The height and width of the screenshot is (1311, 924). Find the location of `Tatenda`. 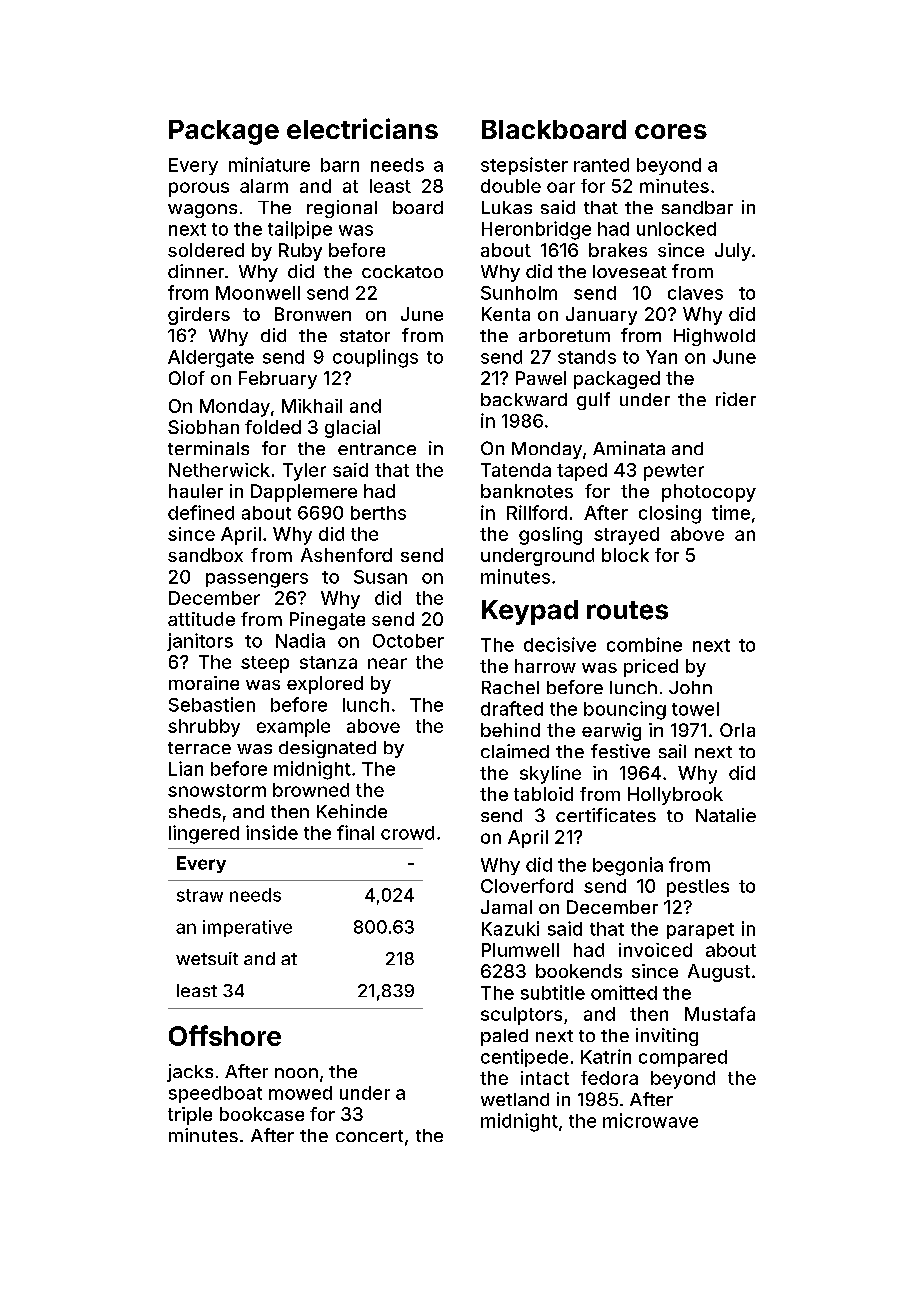

Tatenda is located at coordinates (516, 470).
